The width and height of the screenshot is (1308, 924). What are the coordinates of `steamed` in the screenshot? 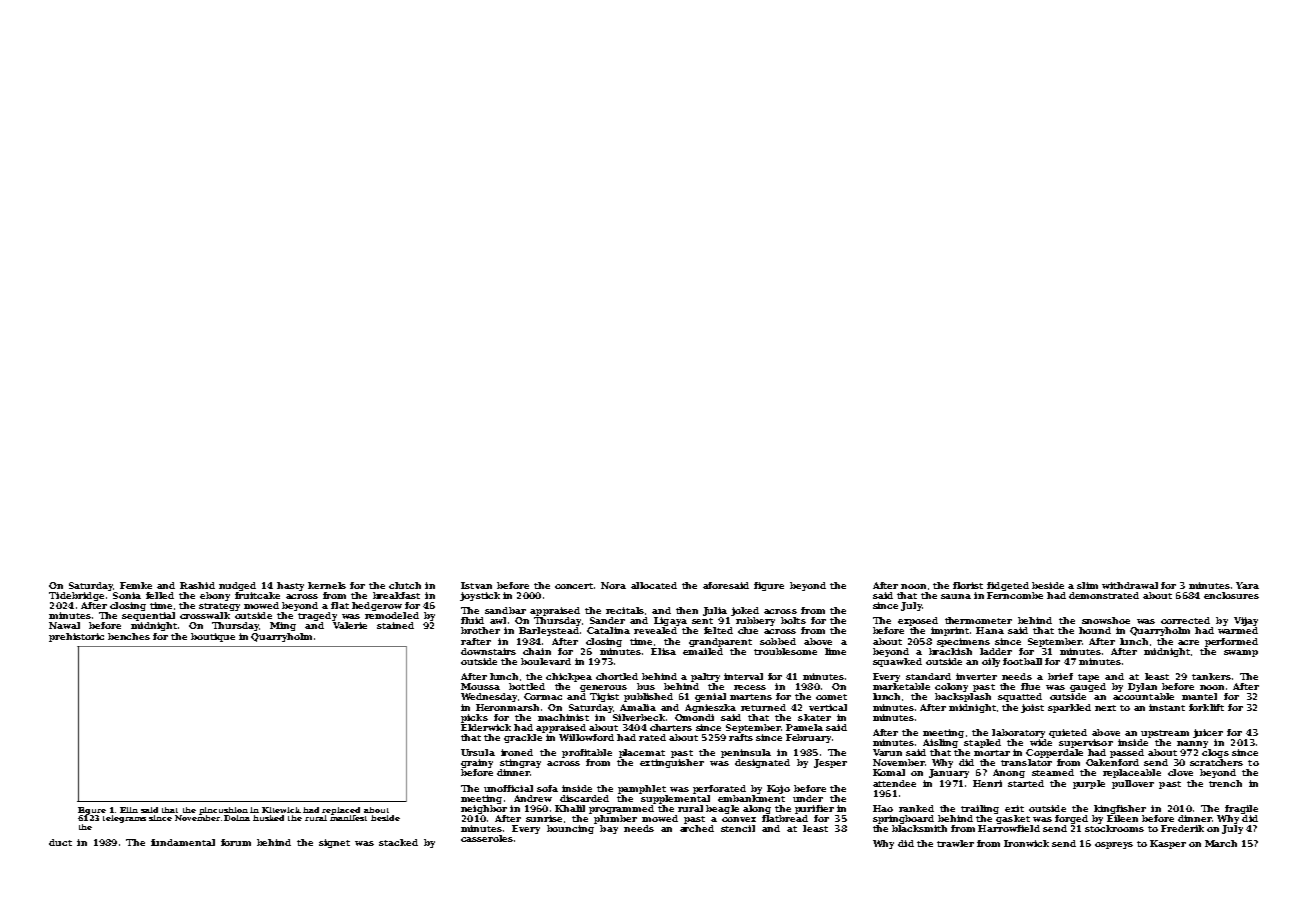 It's located at (1053, 772).
